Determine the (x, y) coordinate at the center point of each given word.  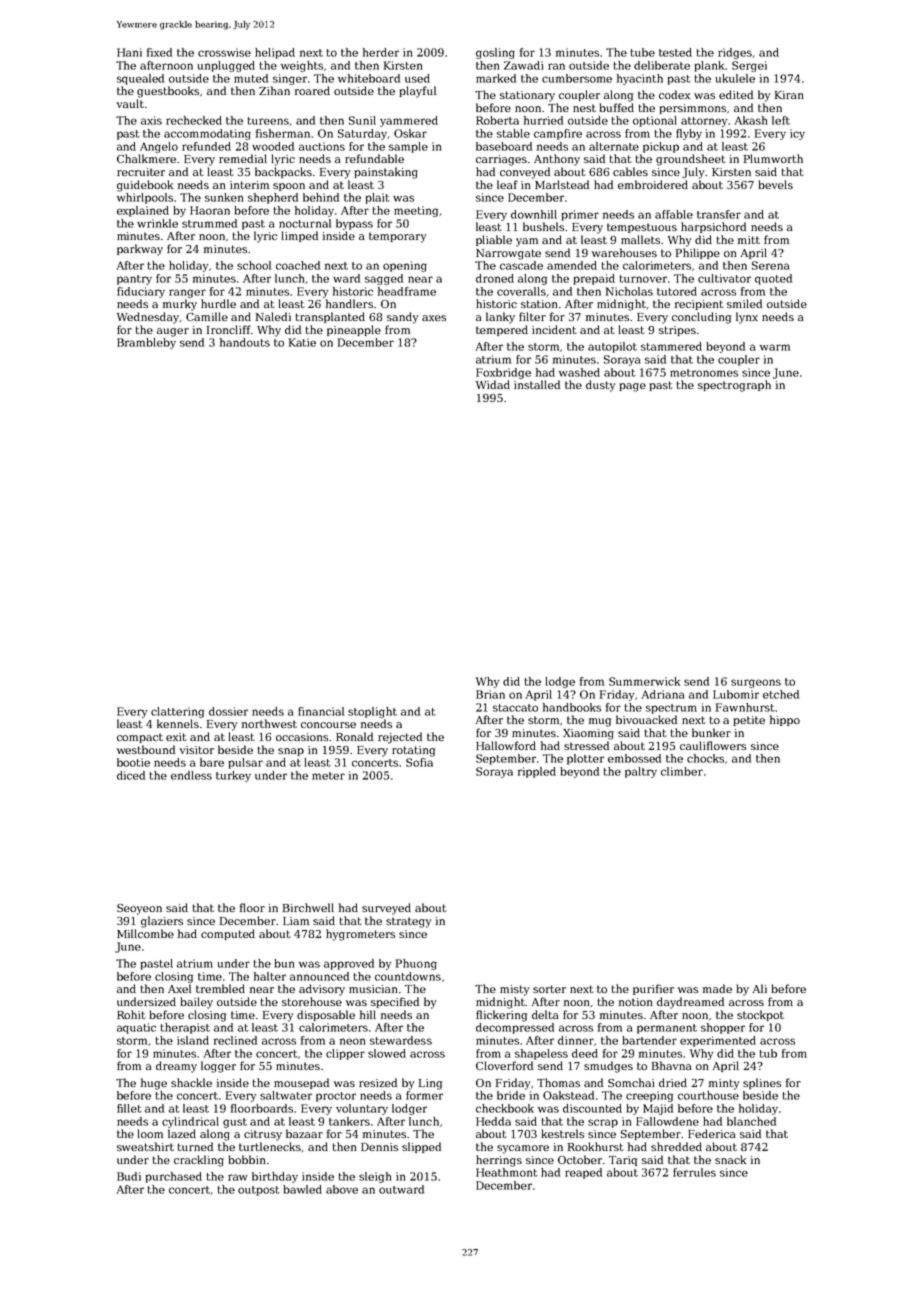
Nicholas (629, 291)
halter (270, 976)
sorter (549, 989)
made (717, 988)
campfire (558, 134)
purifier (653, 989)
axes (434, 318)
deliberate (662, 65)
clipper (345, 1054)
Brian (490, 694)
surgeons (756, 683)
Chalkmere (146, 158)
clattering (177, 712)
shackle (191, 1082)
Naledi (273, 316)
